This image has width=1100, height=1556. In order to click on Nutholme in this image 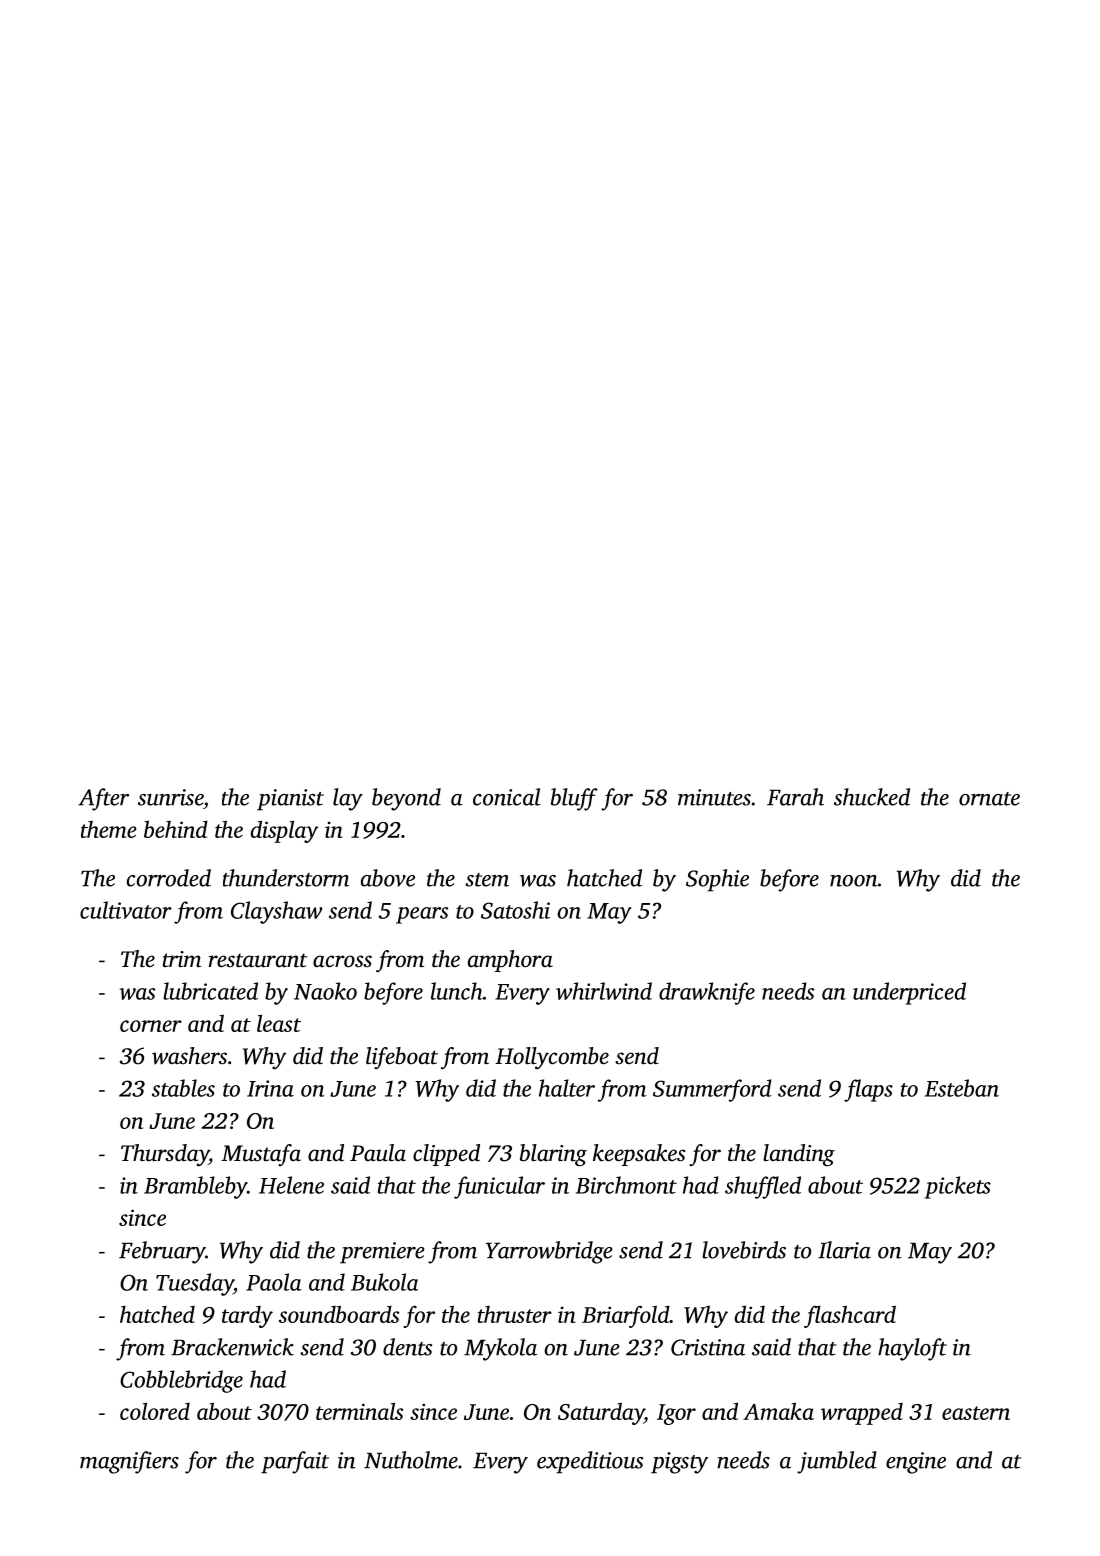, I will do `click(411, 1460)`.
